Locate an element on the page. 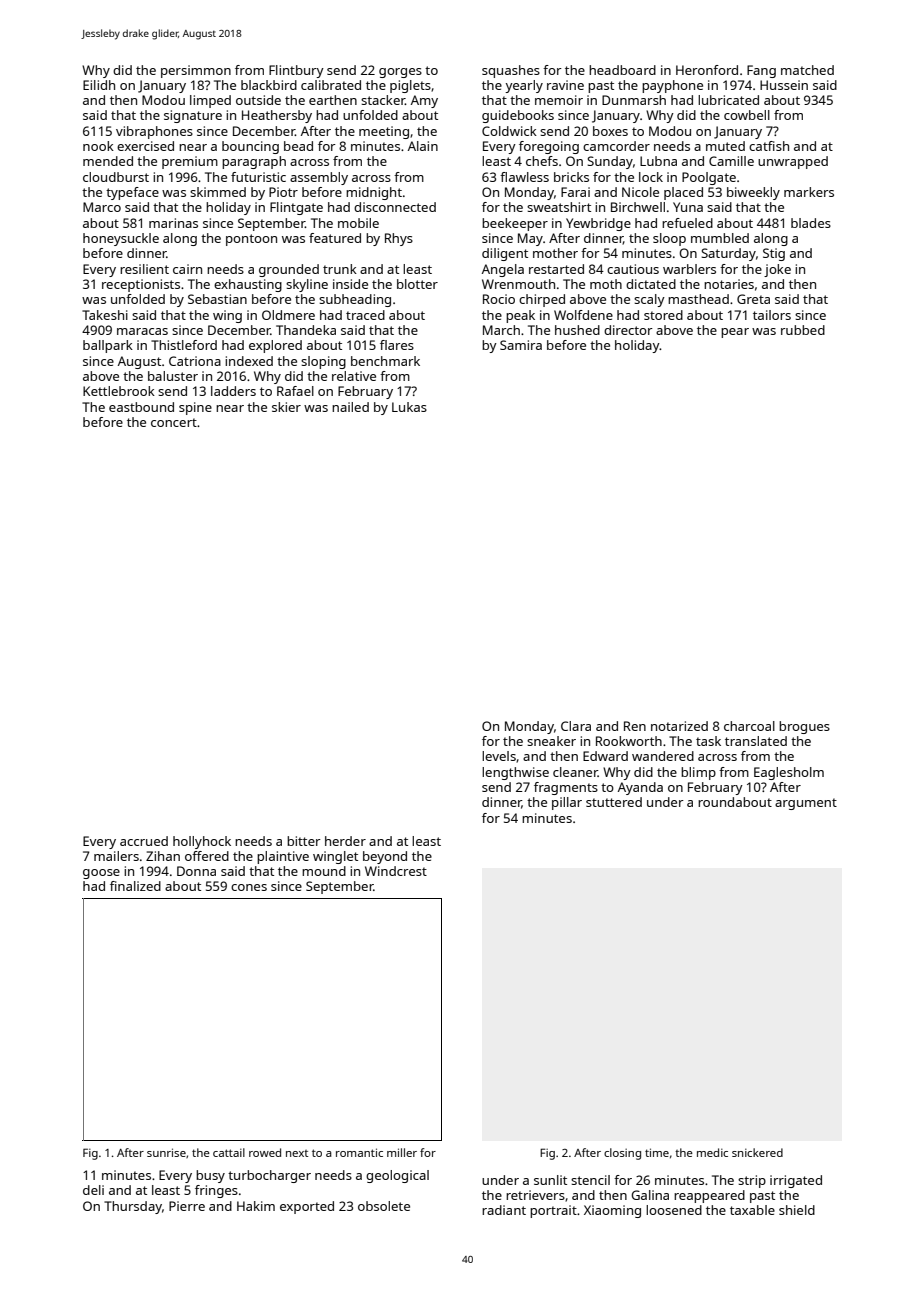  premium is located at coordinates (190, 162).
